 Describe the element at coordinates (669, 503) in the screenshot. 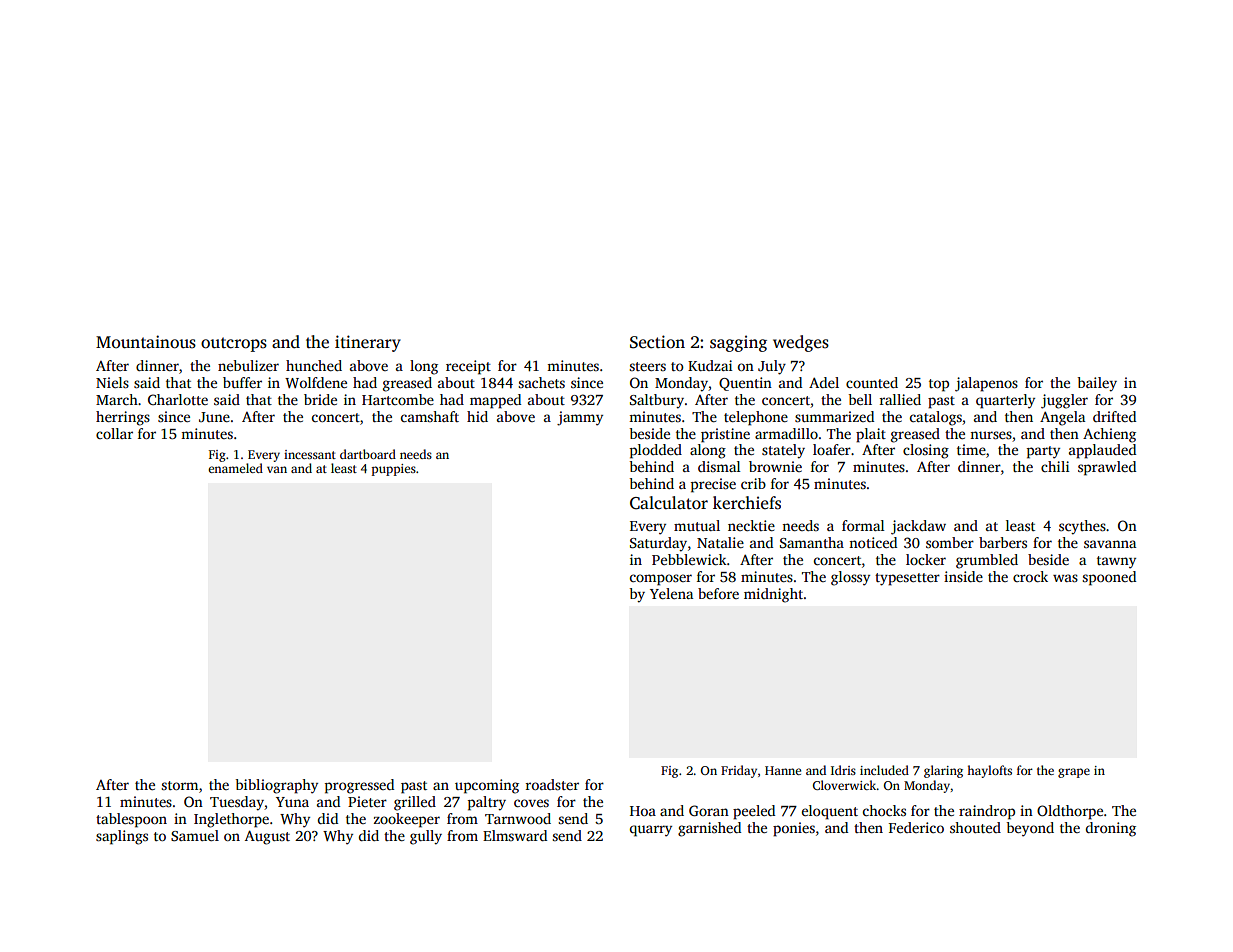

I see `Calculator` at that location.
